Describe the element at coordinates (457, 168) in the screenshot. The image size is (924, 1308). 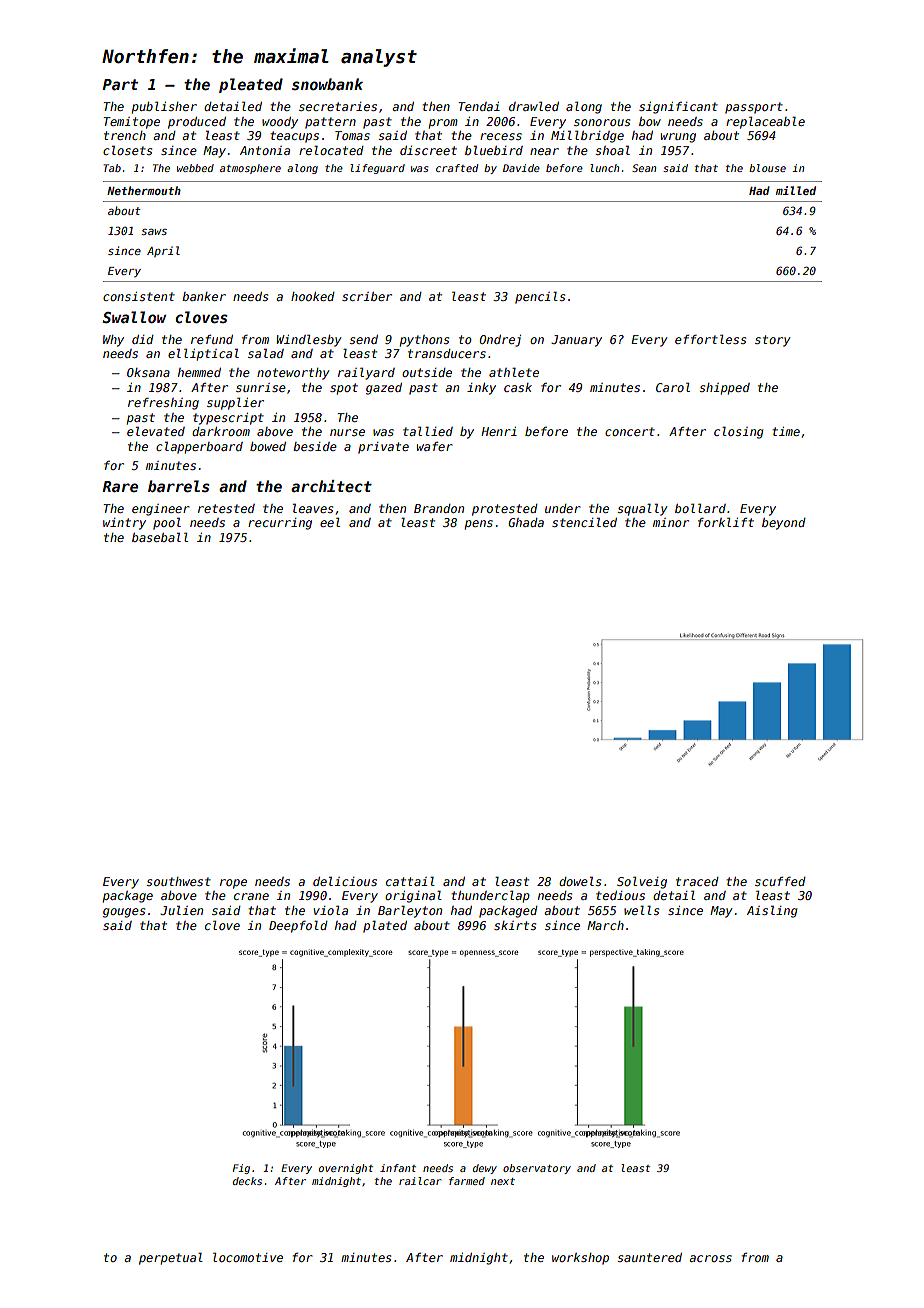
I see `crafted` at that location.
